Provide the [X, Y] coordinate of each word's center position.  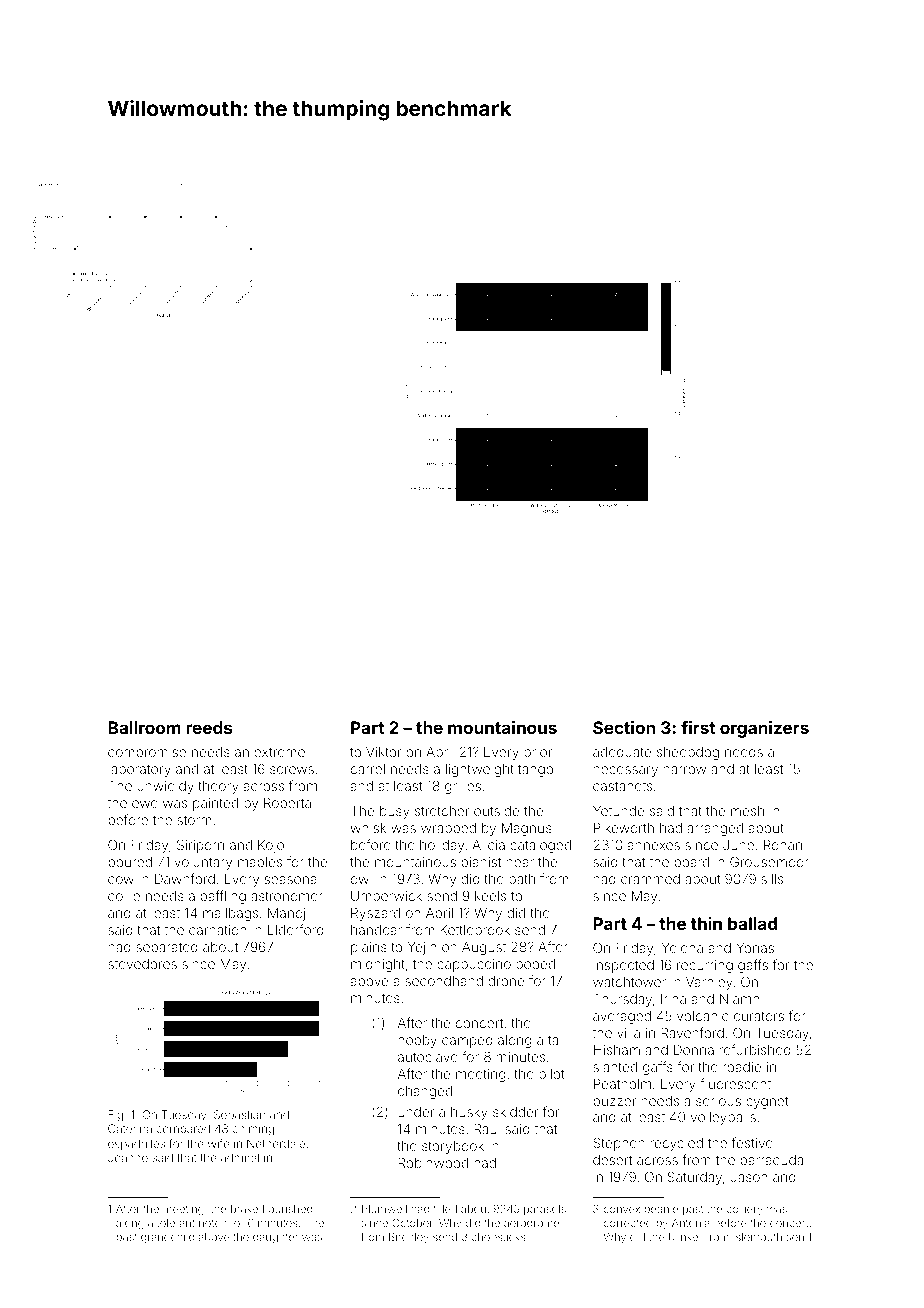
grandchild [167, 1238]
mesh [747, 811]
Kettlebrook [475, 930]
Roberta [287, 803]
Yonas [755, 948]
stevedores [142, 964]
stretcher [442, 811]
